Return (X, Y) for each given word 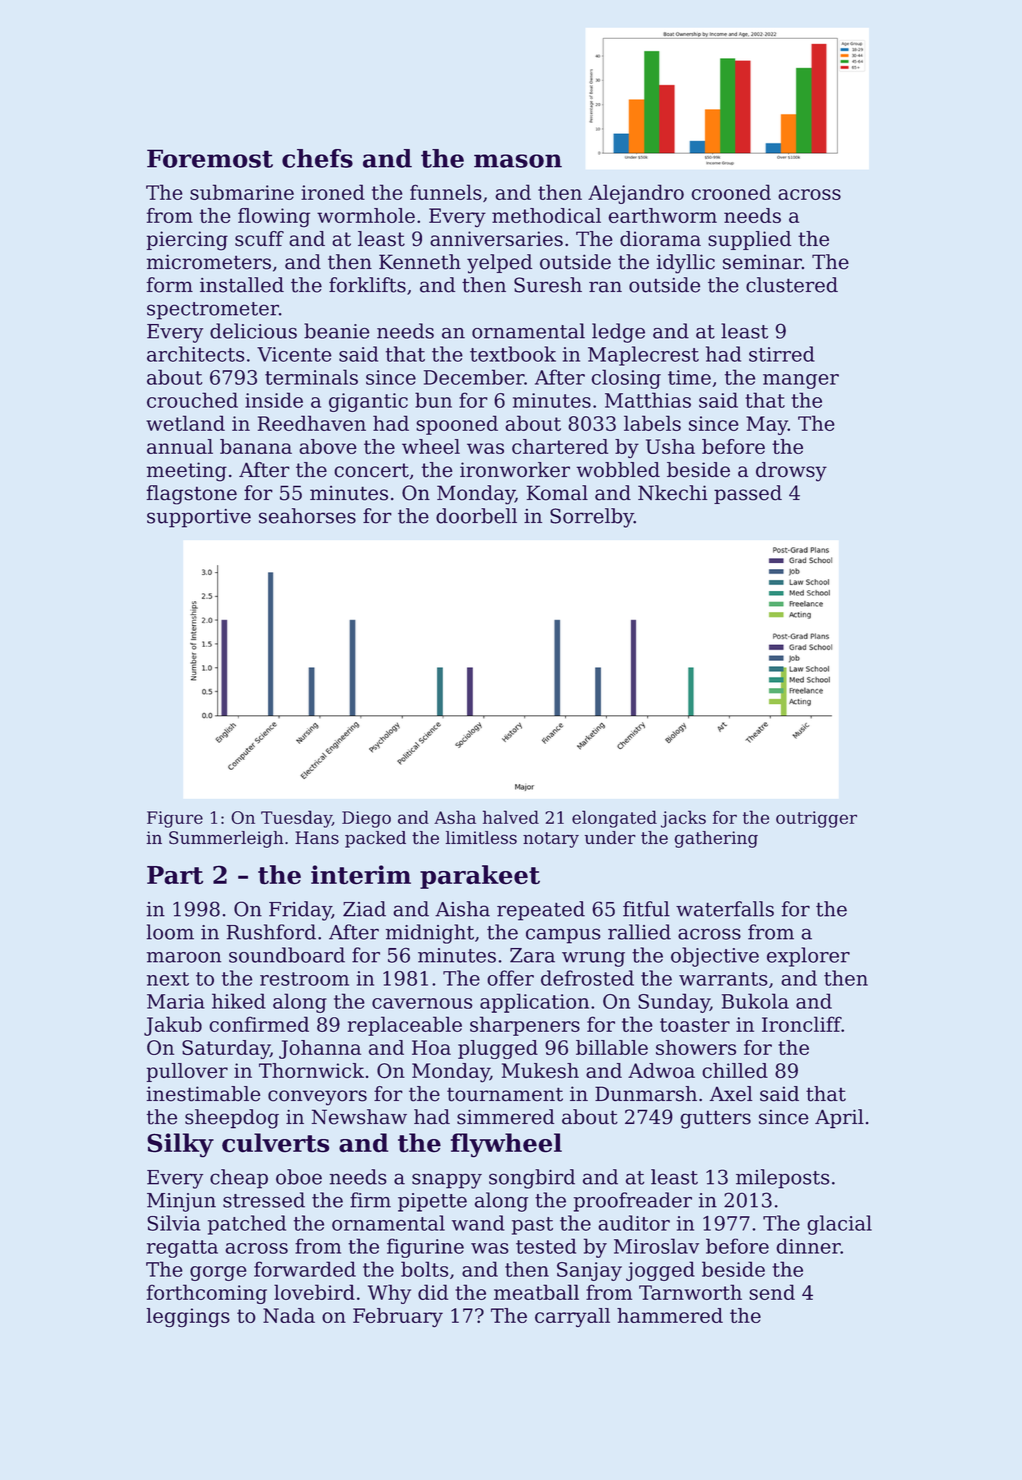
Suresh (548, 285)
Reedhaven (312, 423)
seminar (762, 262)
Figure (175, 819)
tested (546, 1246)
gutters (715, 1119)
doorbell (476, 516)
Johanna (320, 1049)
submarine (242, 192)
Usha (670, 446)
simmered (505, 1117)
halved (511, 817)
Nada (289, 1315)
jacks (683, 819)
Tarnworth (690, 1292)
